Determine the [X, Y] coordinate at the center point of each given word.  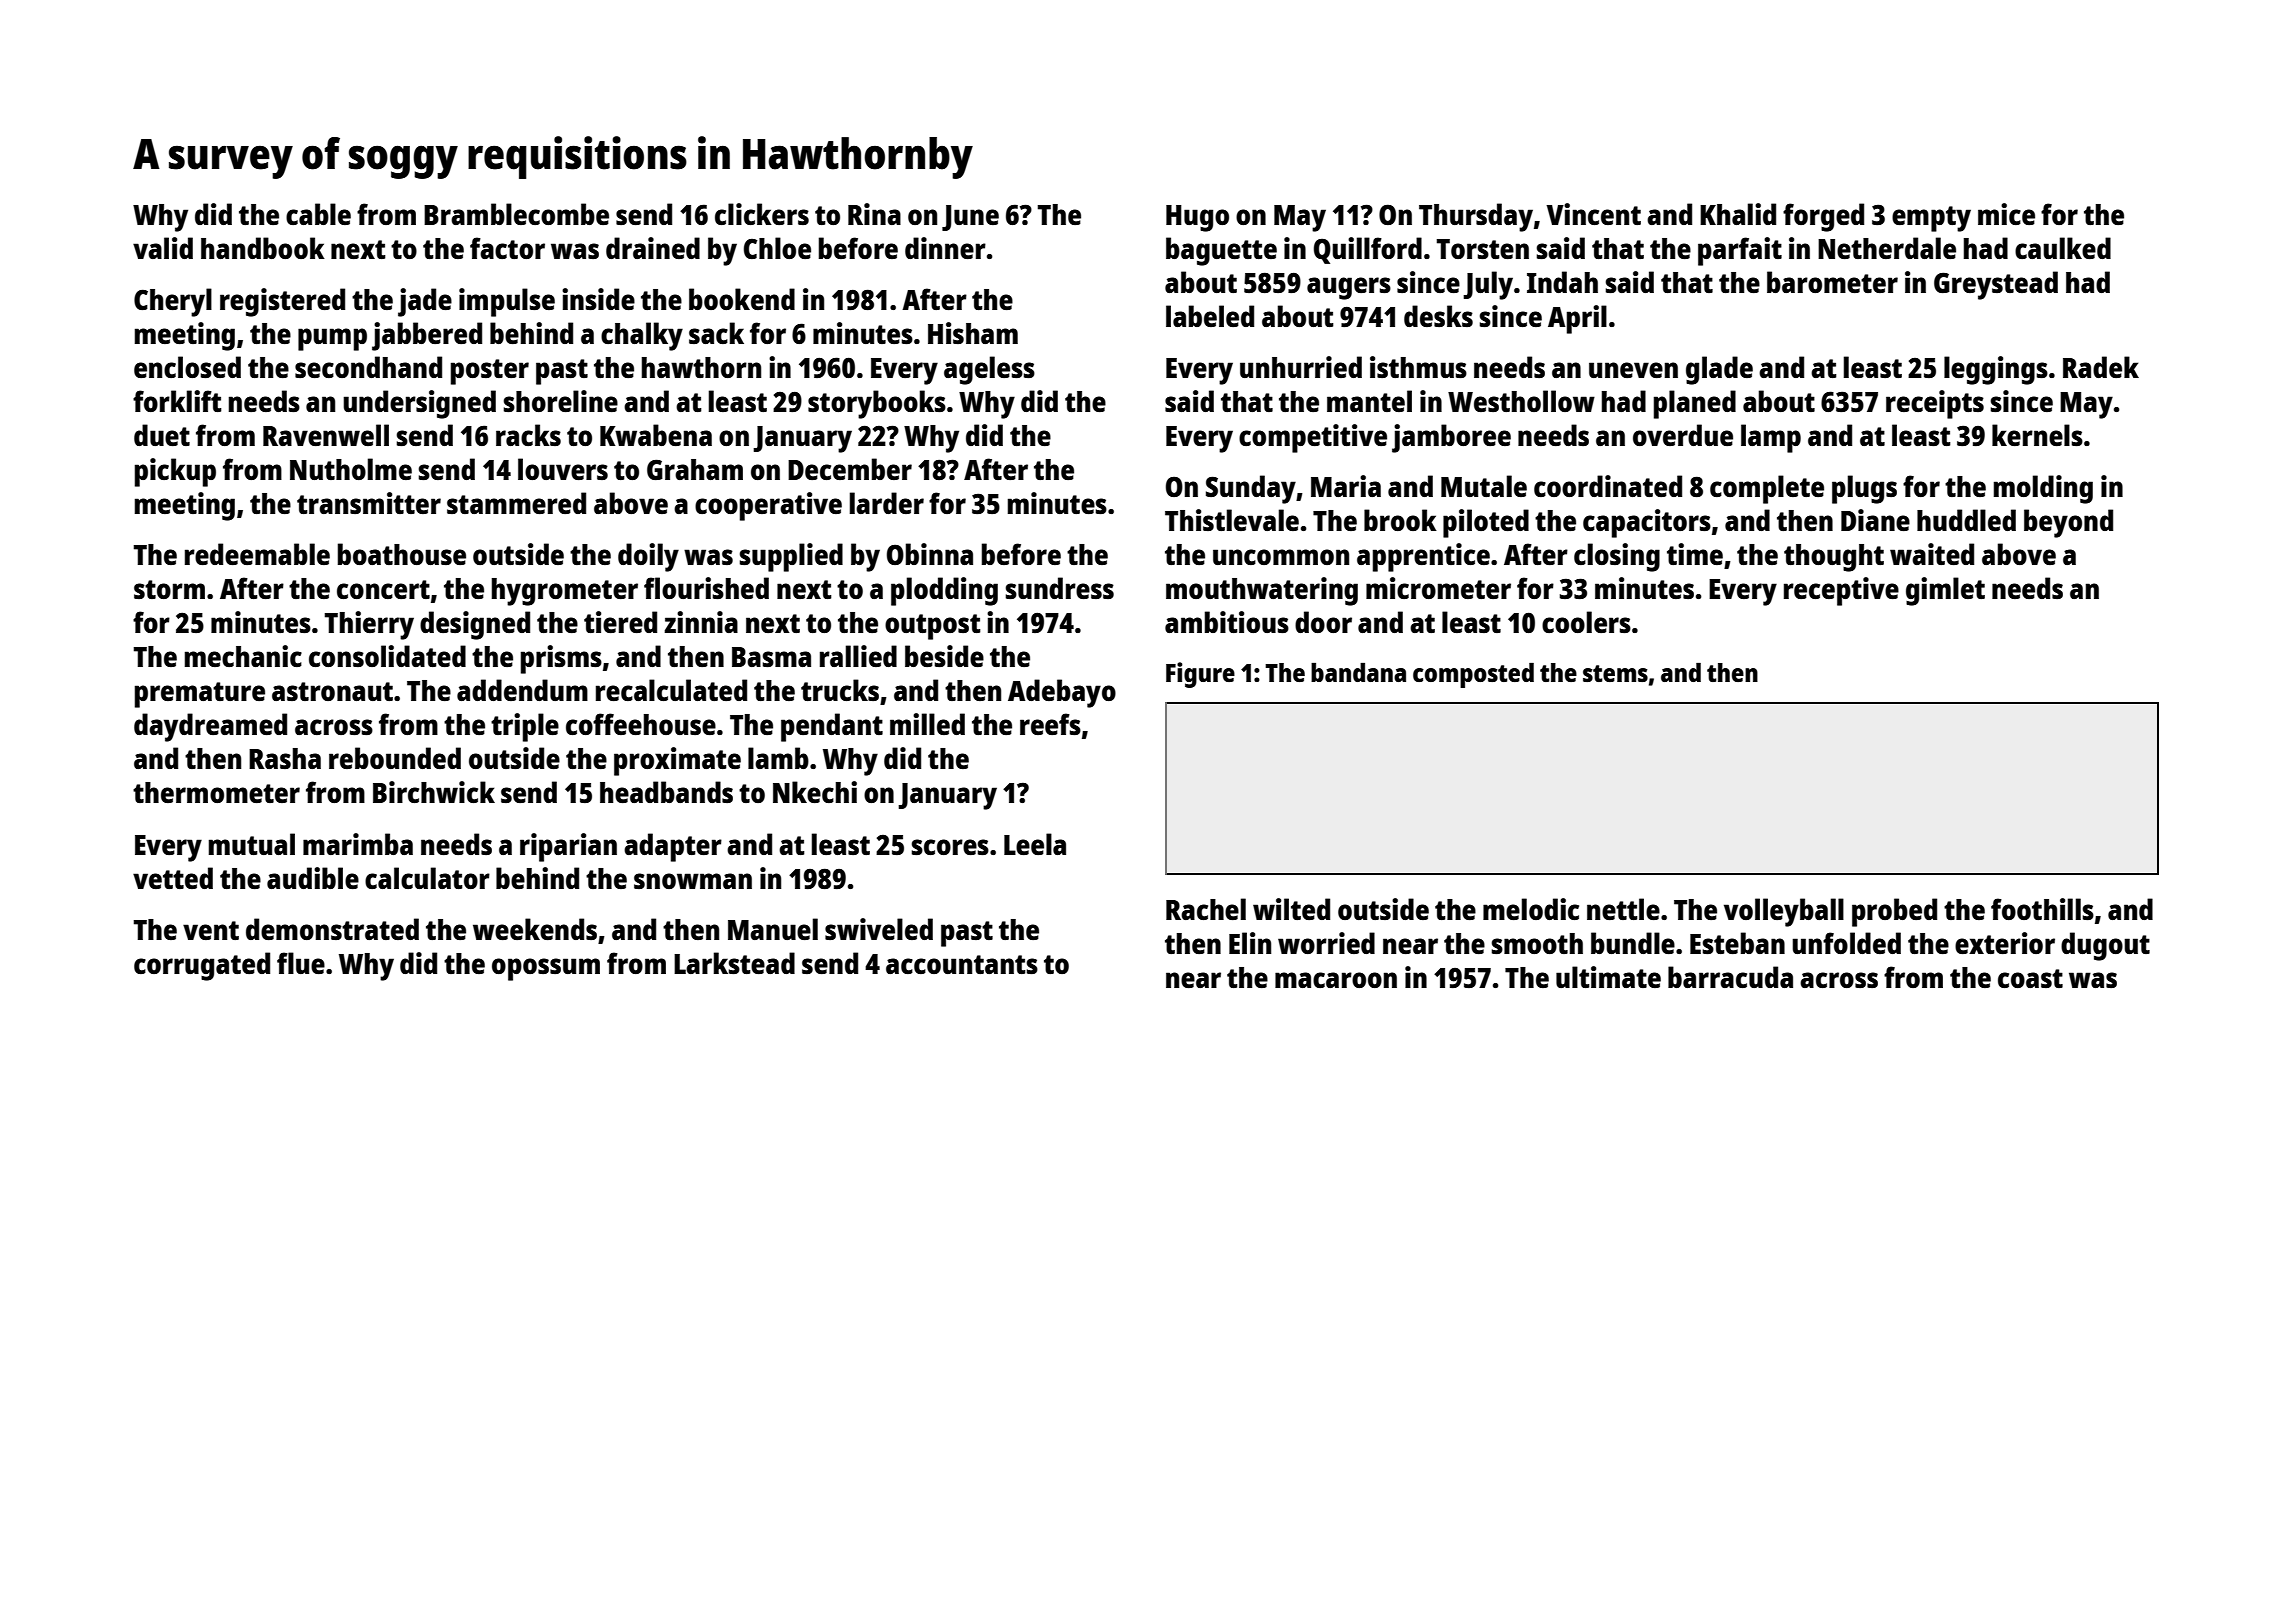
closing [1617, 557]
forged [1823, 217]
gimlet [1945, 591]
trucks [840, 690]
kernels [2037, 435]
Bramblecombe [516, 214]
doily [648, 557]
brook [1400, 520]
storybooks [877, 404]
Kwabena [656, 435]
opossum [546, 969]
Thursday [1476, 217]
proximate [677, 761]
